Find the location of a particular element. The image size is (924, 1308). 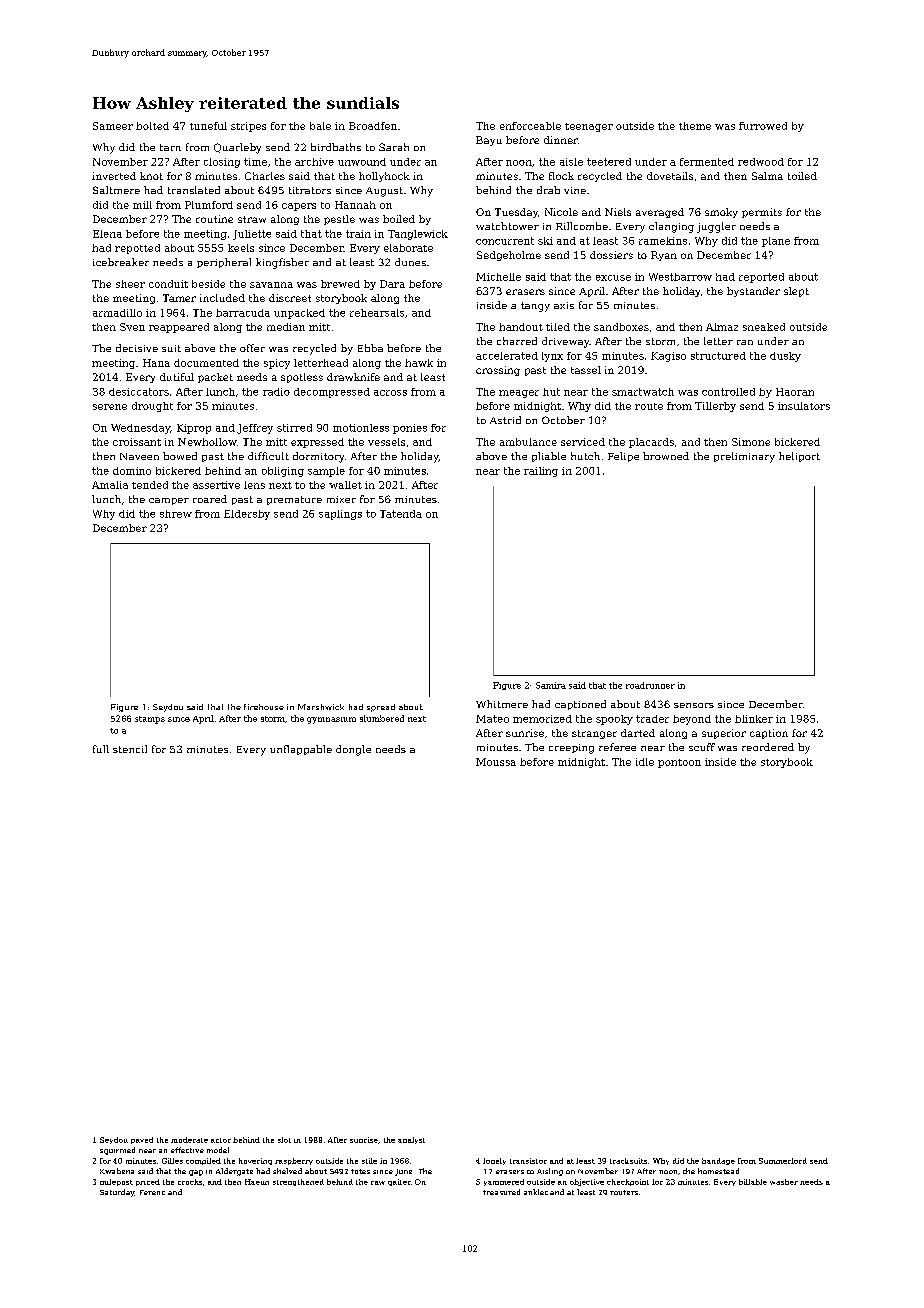

flock is located at coordinates (561, 176).
